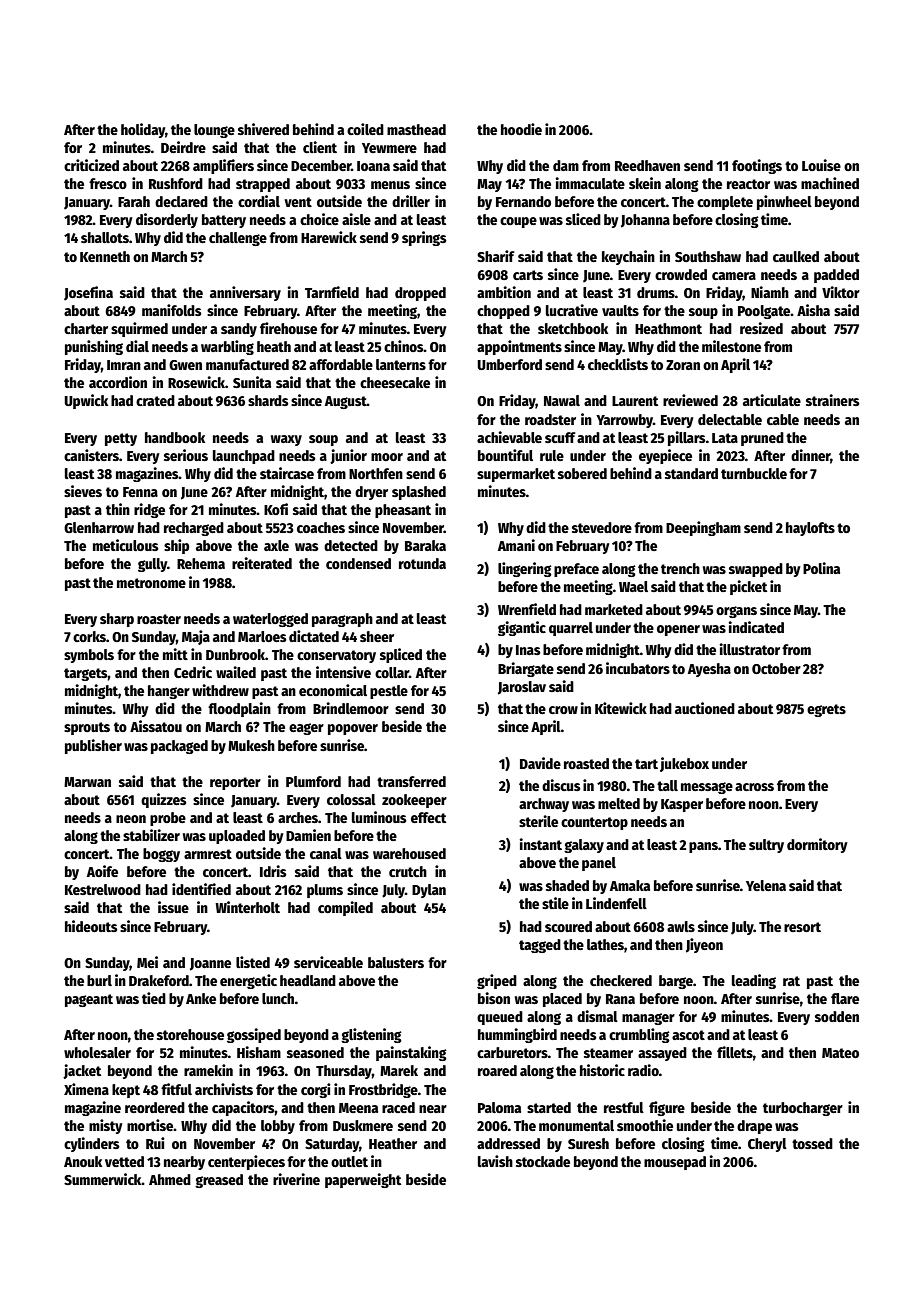 The image size is (924, 1308). What do you see at coordinates (494, 998) in the screenshot?
I see `bison` at bounding box center [494, 998].
